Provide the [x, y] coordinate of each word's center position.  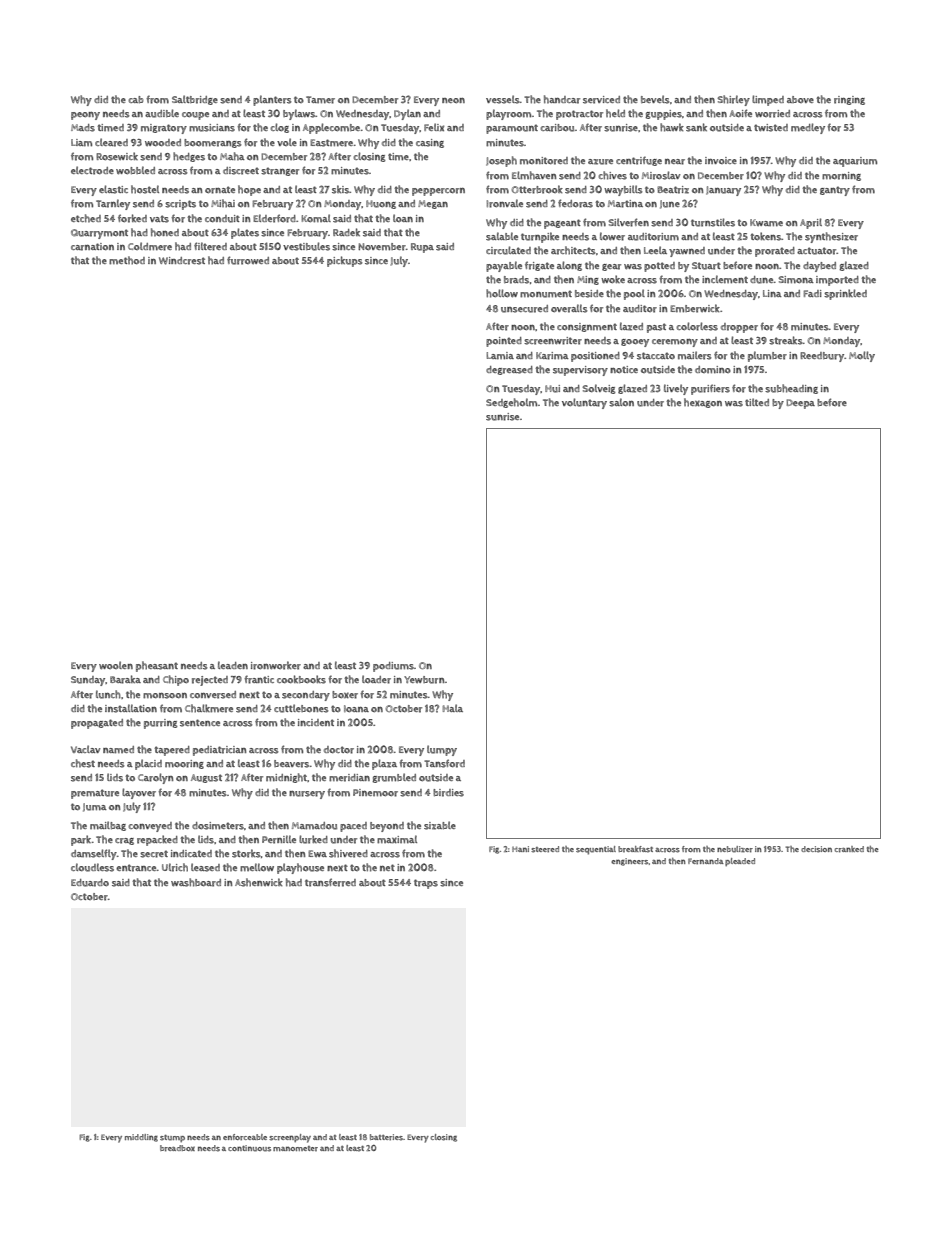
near [675, 162]
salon [621, 402]
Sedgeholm [512, 403]
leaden [233, 665]
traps [426, 884]
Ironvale [505, 203]
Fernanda [706, 861]
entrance [136, 868]
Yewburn [424, 680]
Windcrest [182, 261]
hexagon [703, 403]
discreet [241, 171]
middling [141, 1138]
